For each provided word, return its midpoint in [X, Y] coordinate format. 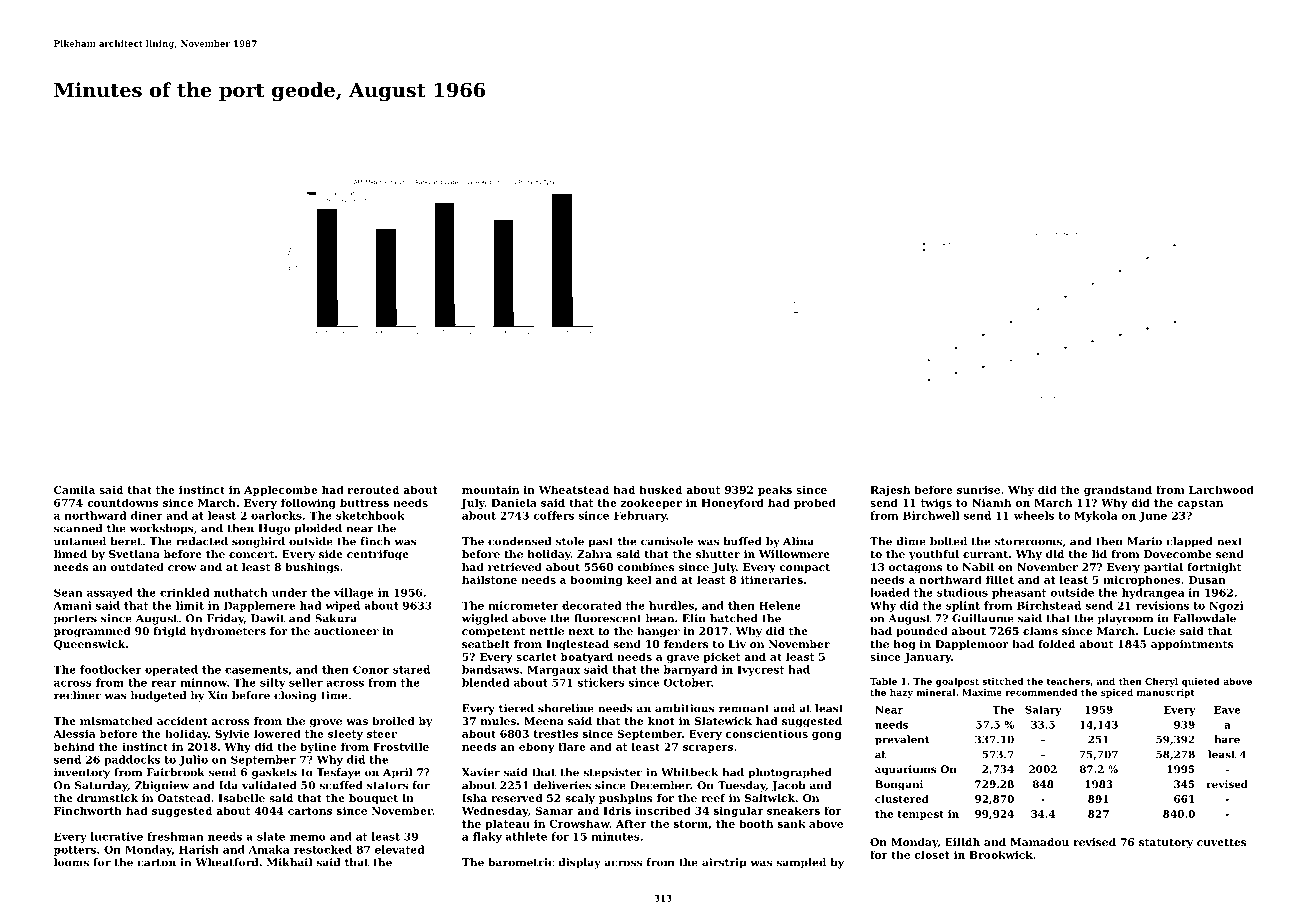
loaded [890, 592]
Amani [72, 605]
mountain [490, 489]
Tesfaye [338, 773]
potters [75, 851]
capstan [1200, 504]
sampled [801, 863]
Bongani [899, 785]
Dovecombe [1178, 554]
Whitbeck [689, 772]
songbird [258, 542]
